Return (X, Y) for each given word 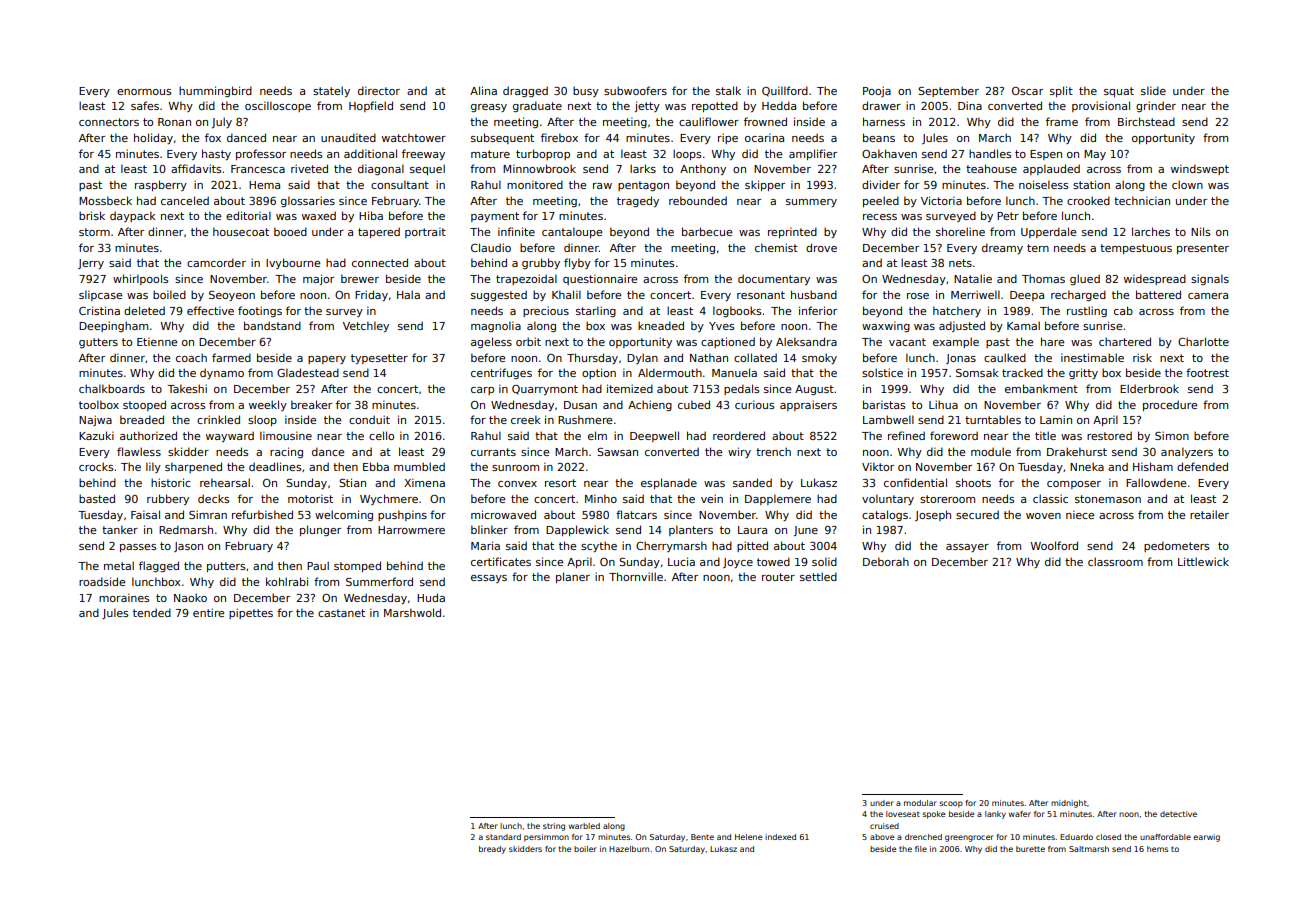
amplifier (813, 154)
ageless (491, 342)
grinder (1156, 106)
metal (119, 565)
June (806, 531)
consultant (400, 184)
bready (492, 850)
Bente (702, 837)
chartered (1125, 341)
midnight (1069, 804)
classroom (1115, 561)
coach (191, 357)
